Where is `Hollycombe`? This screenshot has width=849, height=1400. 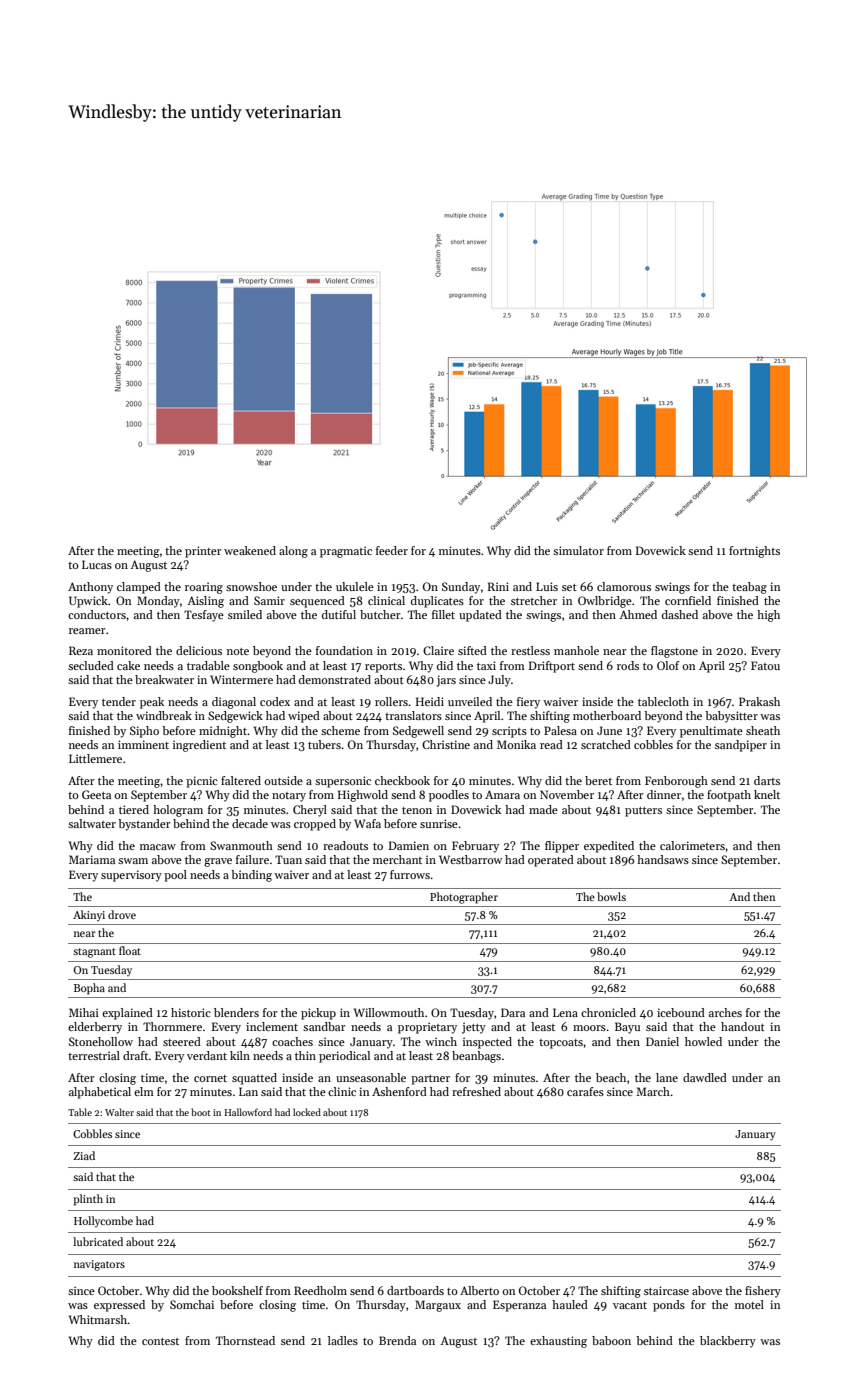 Hollycombe is located at coordinates (103, 1221).
